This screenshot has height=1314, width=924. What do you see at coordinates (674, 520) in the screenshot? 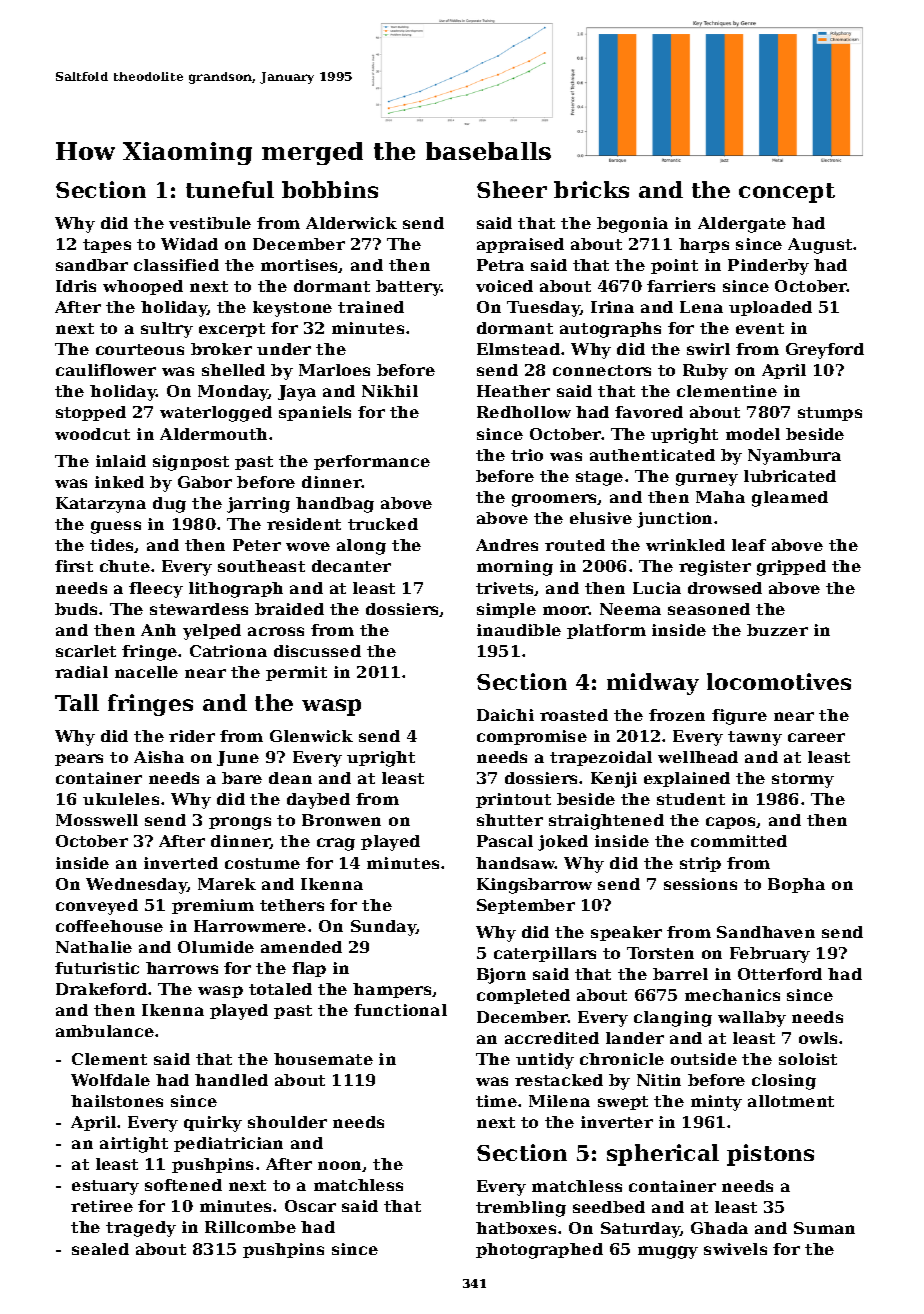
I see `junction` at bounding box center [674, 520].
